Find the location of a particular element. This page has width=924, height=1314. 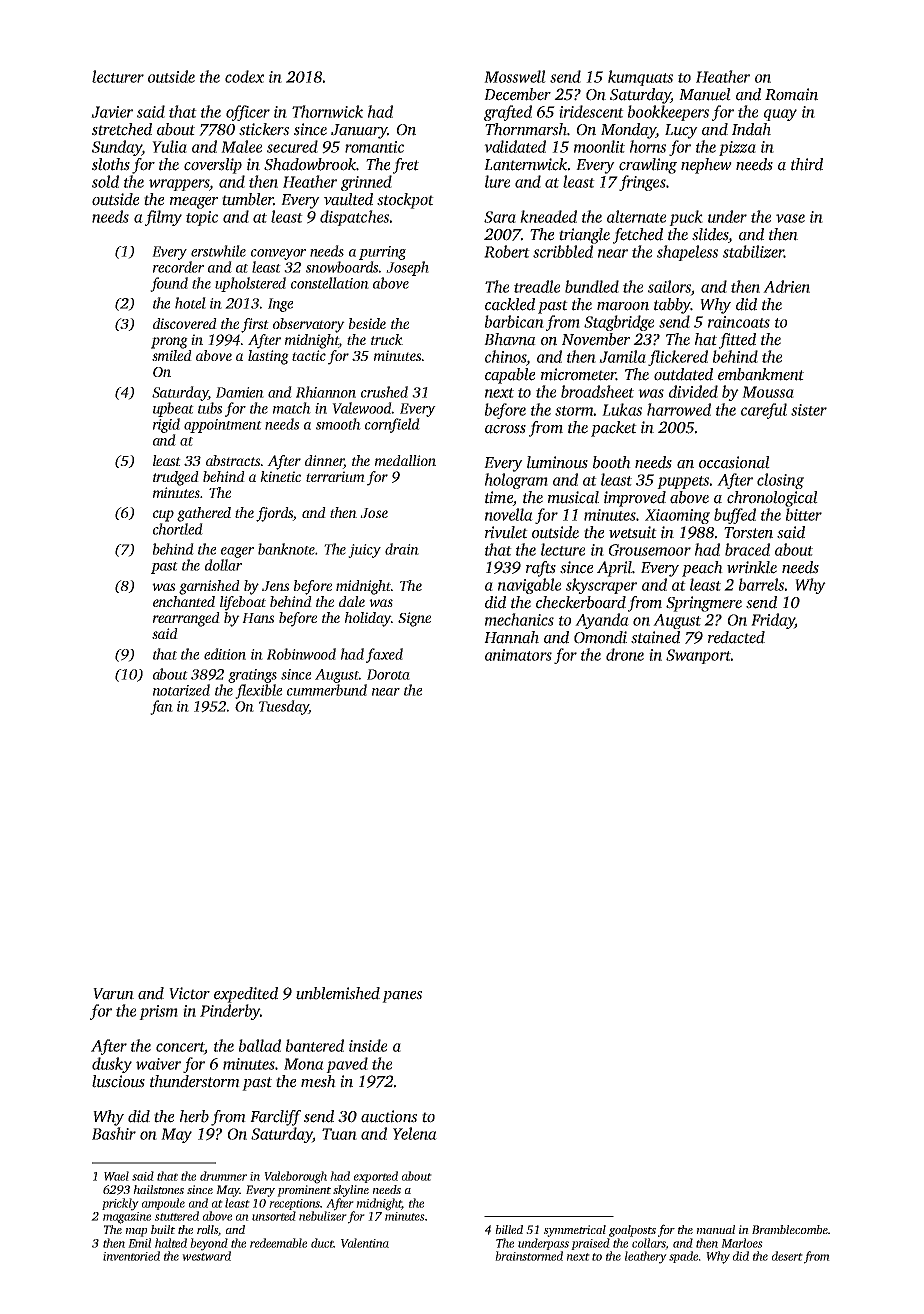

Valentina is located at coordinates (365, 1243).
